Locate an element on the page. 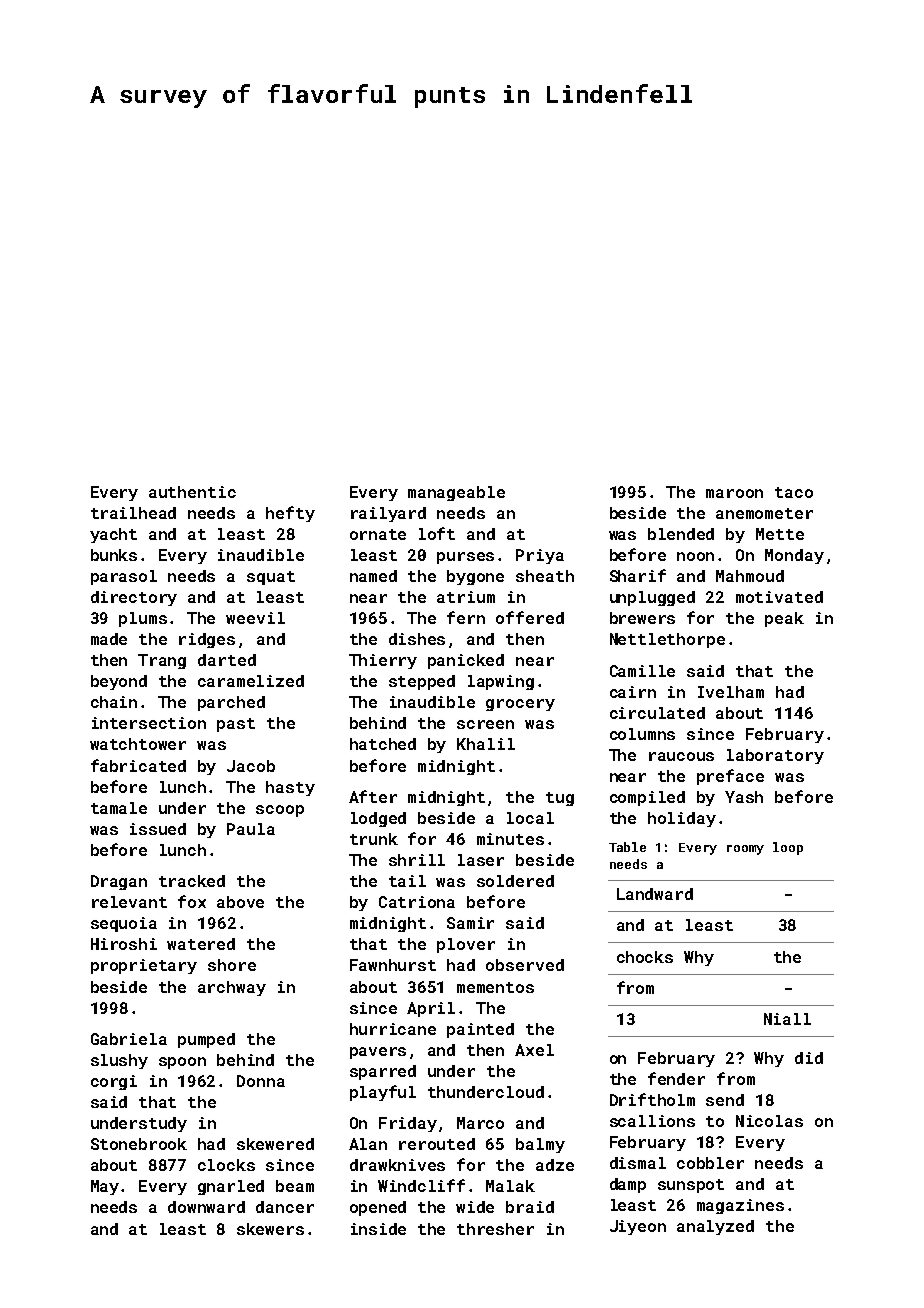 This document has width=924, height=1308. Priya is located at coordinates (540, 556).
